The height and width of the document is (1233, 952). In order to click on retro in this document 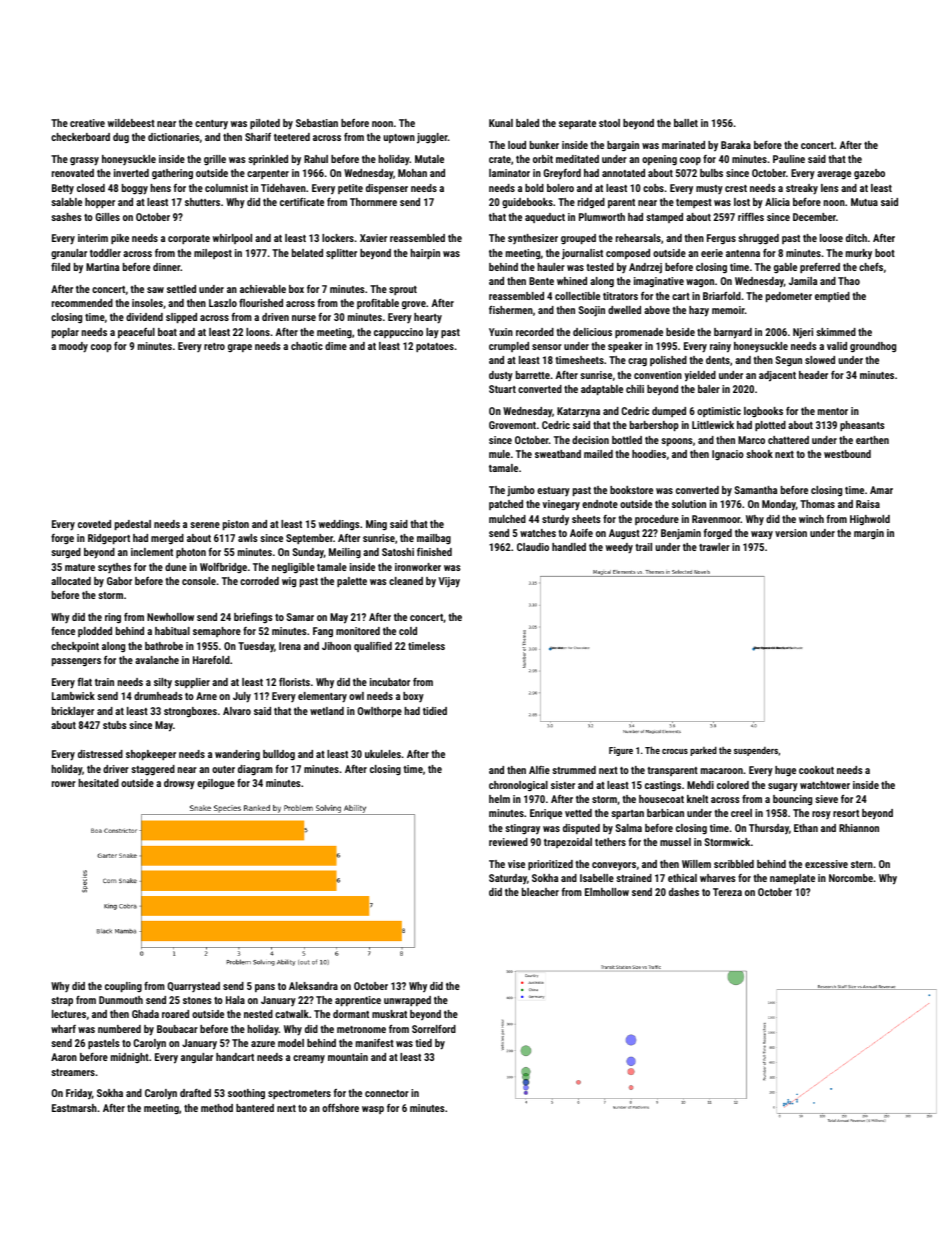, I will do `click(214, 346)`.
